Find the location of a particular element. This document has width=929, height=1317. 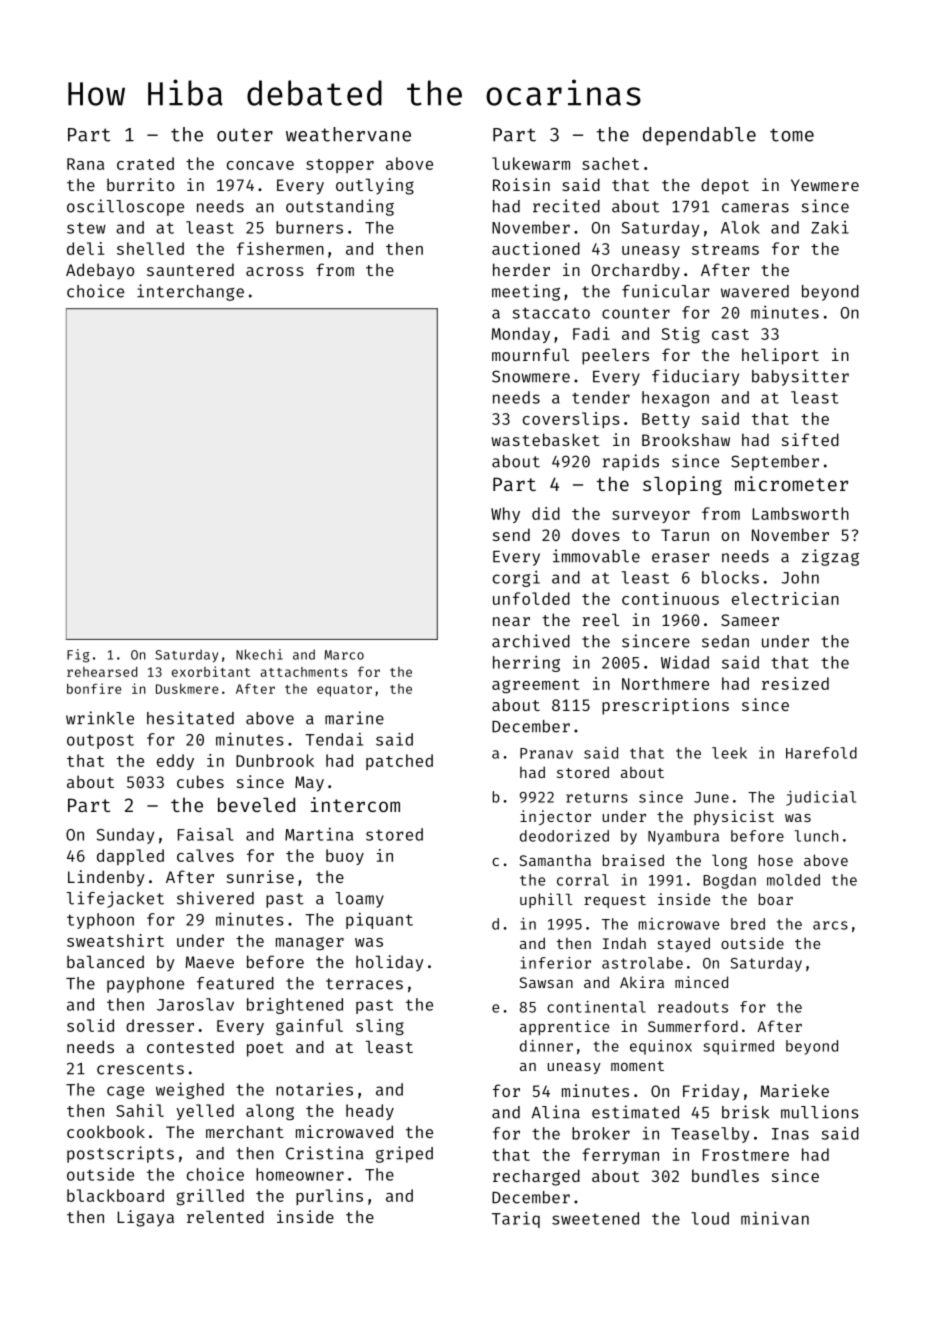

herring is located at coordinates (526, 664).
